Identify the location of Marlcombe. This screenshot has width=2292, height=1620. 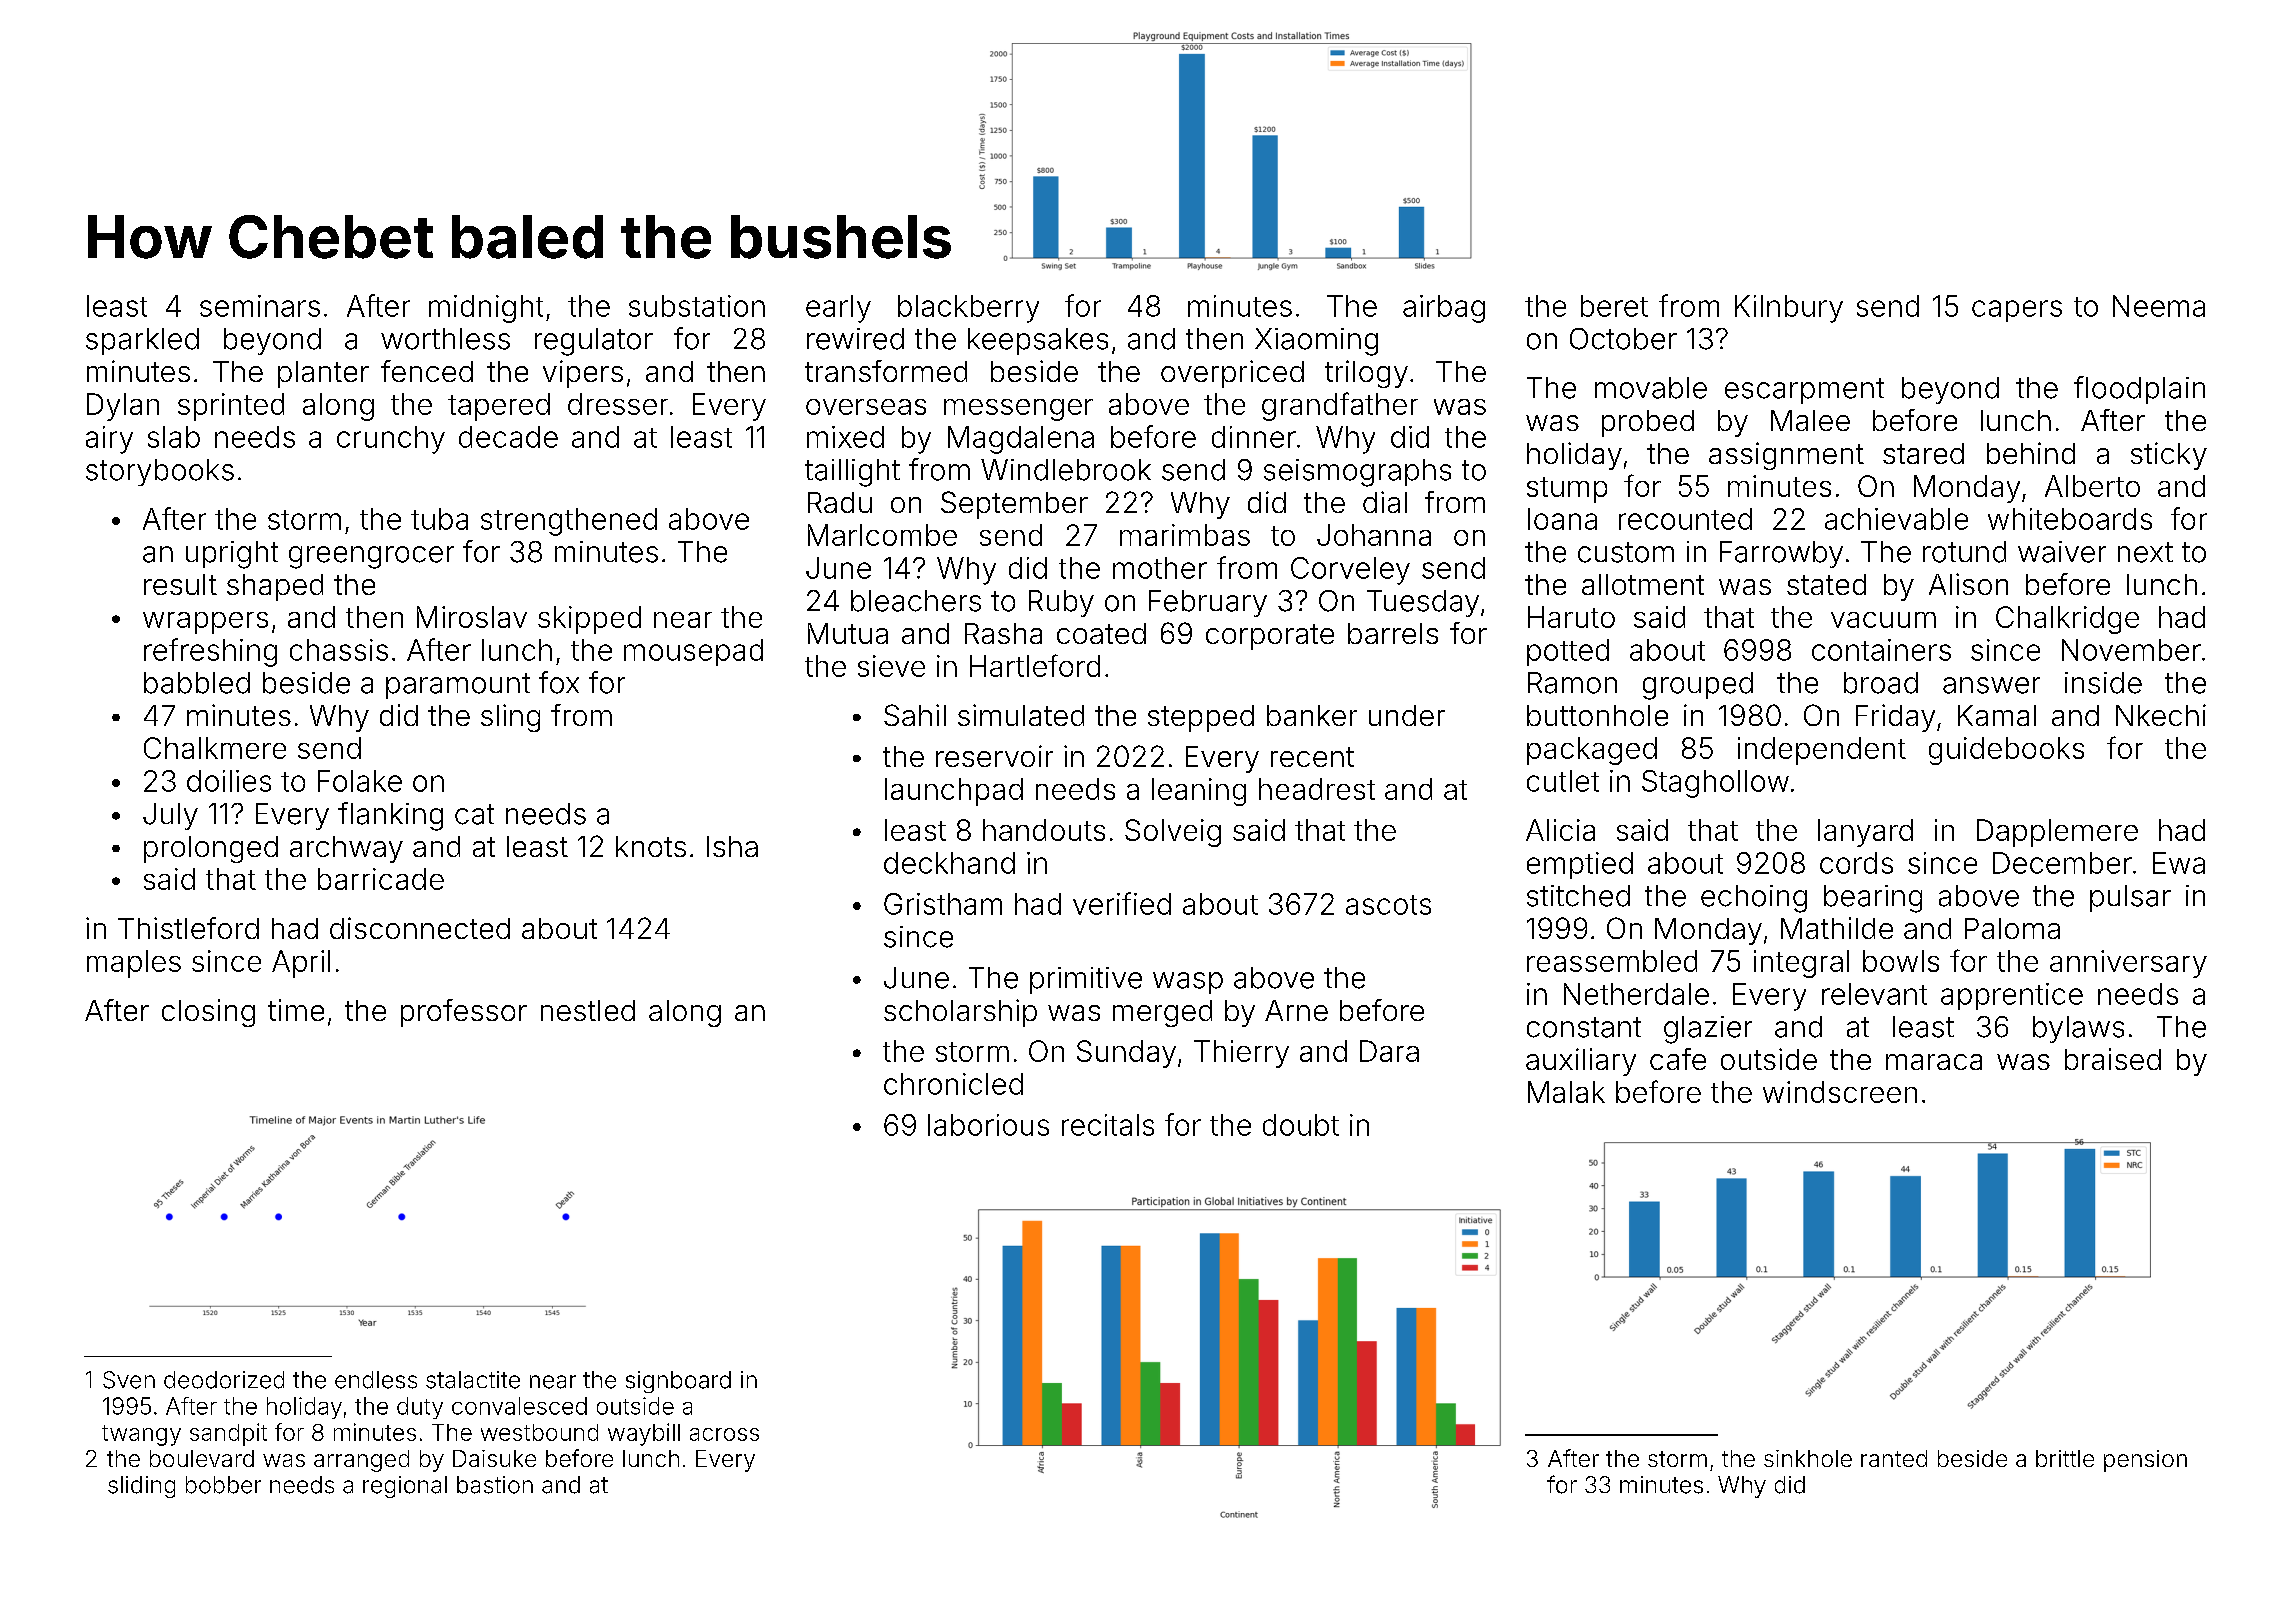
(882, 535).
